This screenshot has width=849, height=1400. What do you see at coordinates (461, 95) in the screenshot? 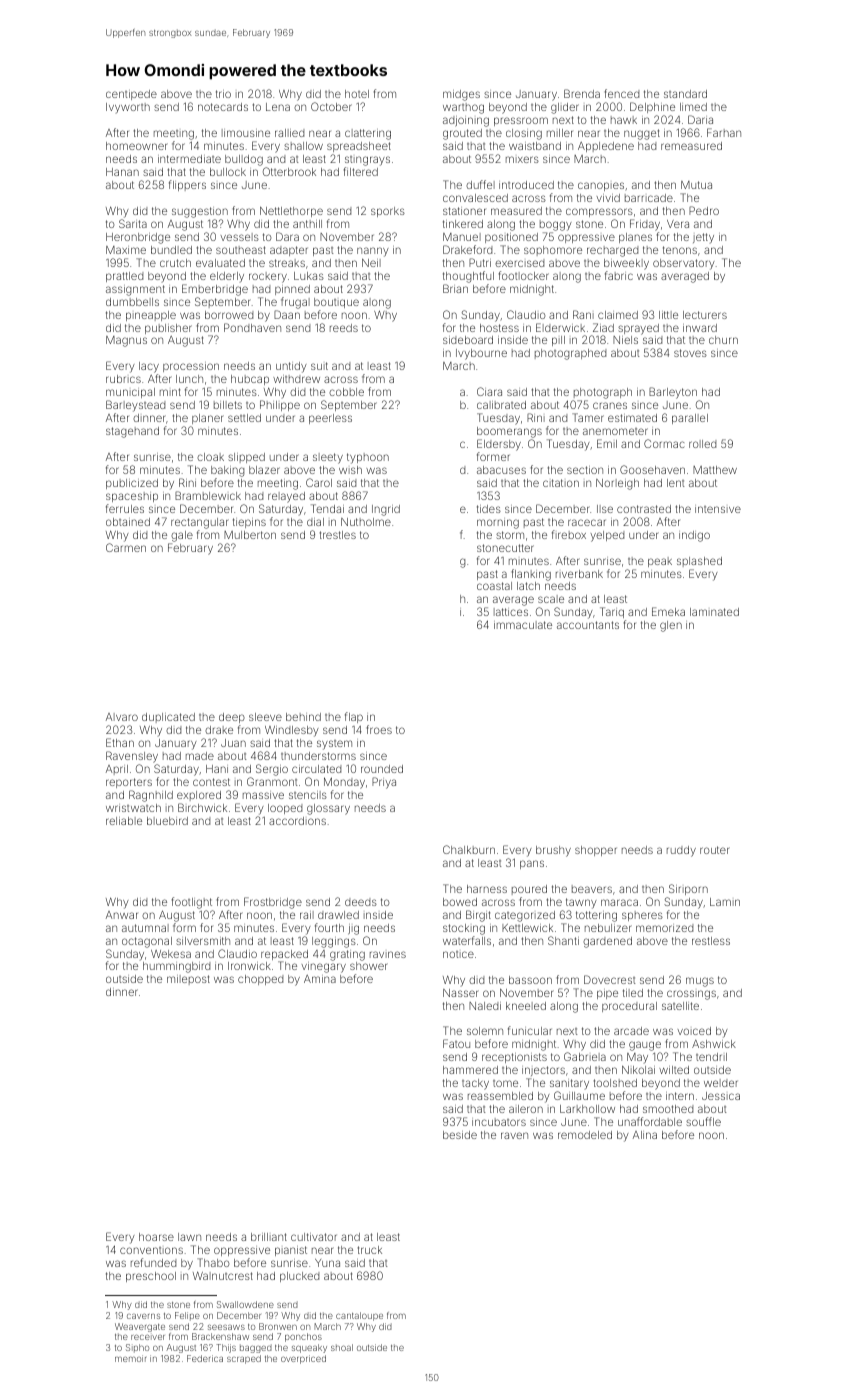
I see `midges` at bounding box center [461, 95].
